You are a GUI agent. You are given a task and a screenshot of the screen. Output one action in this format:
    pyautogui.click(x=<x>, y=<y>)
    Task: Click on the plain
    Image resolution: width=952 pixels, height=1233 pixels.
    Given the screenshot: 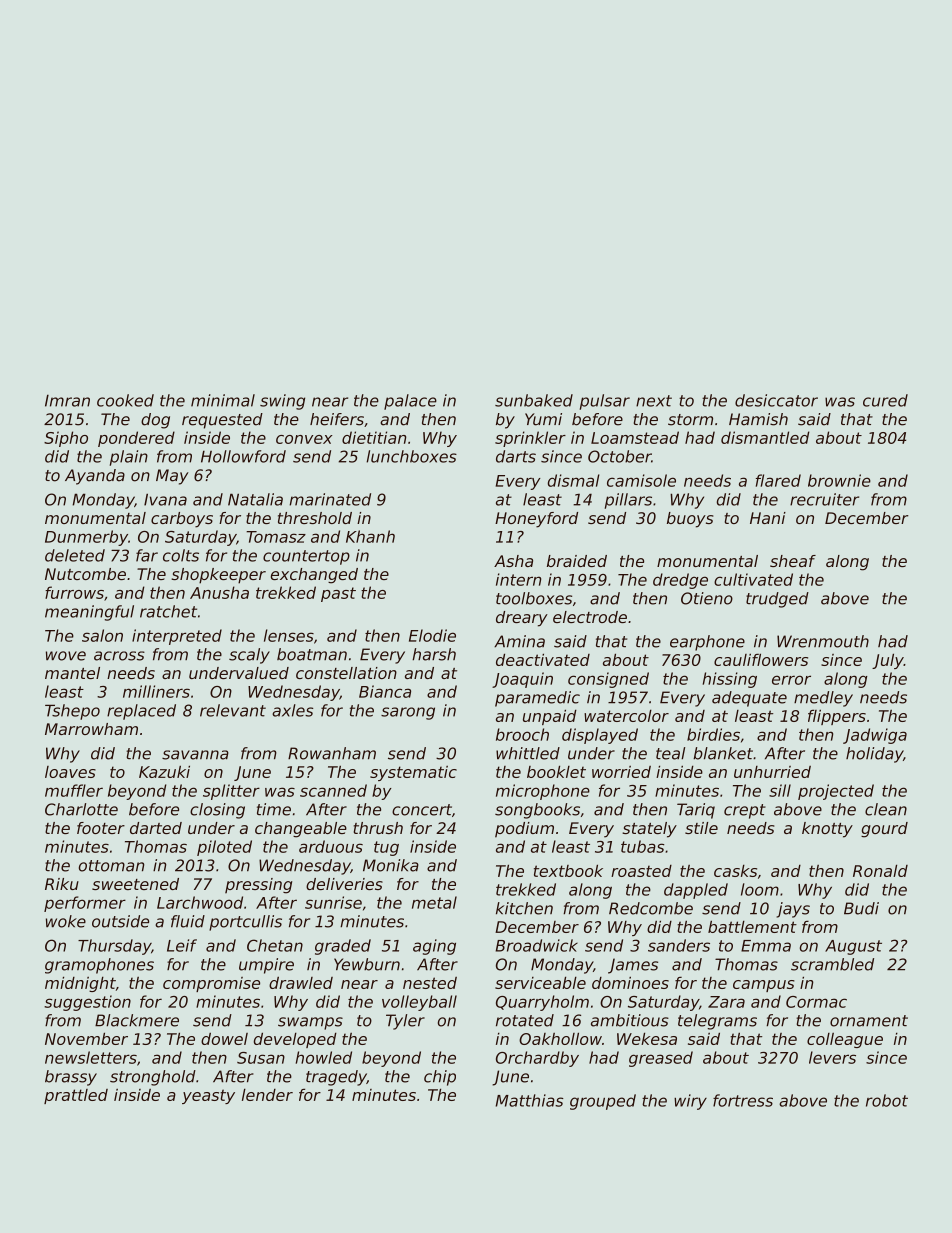 What is the action you would take?
    pyautogui.click(x=129, y=458)
